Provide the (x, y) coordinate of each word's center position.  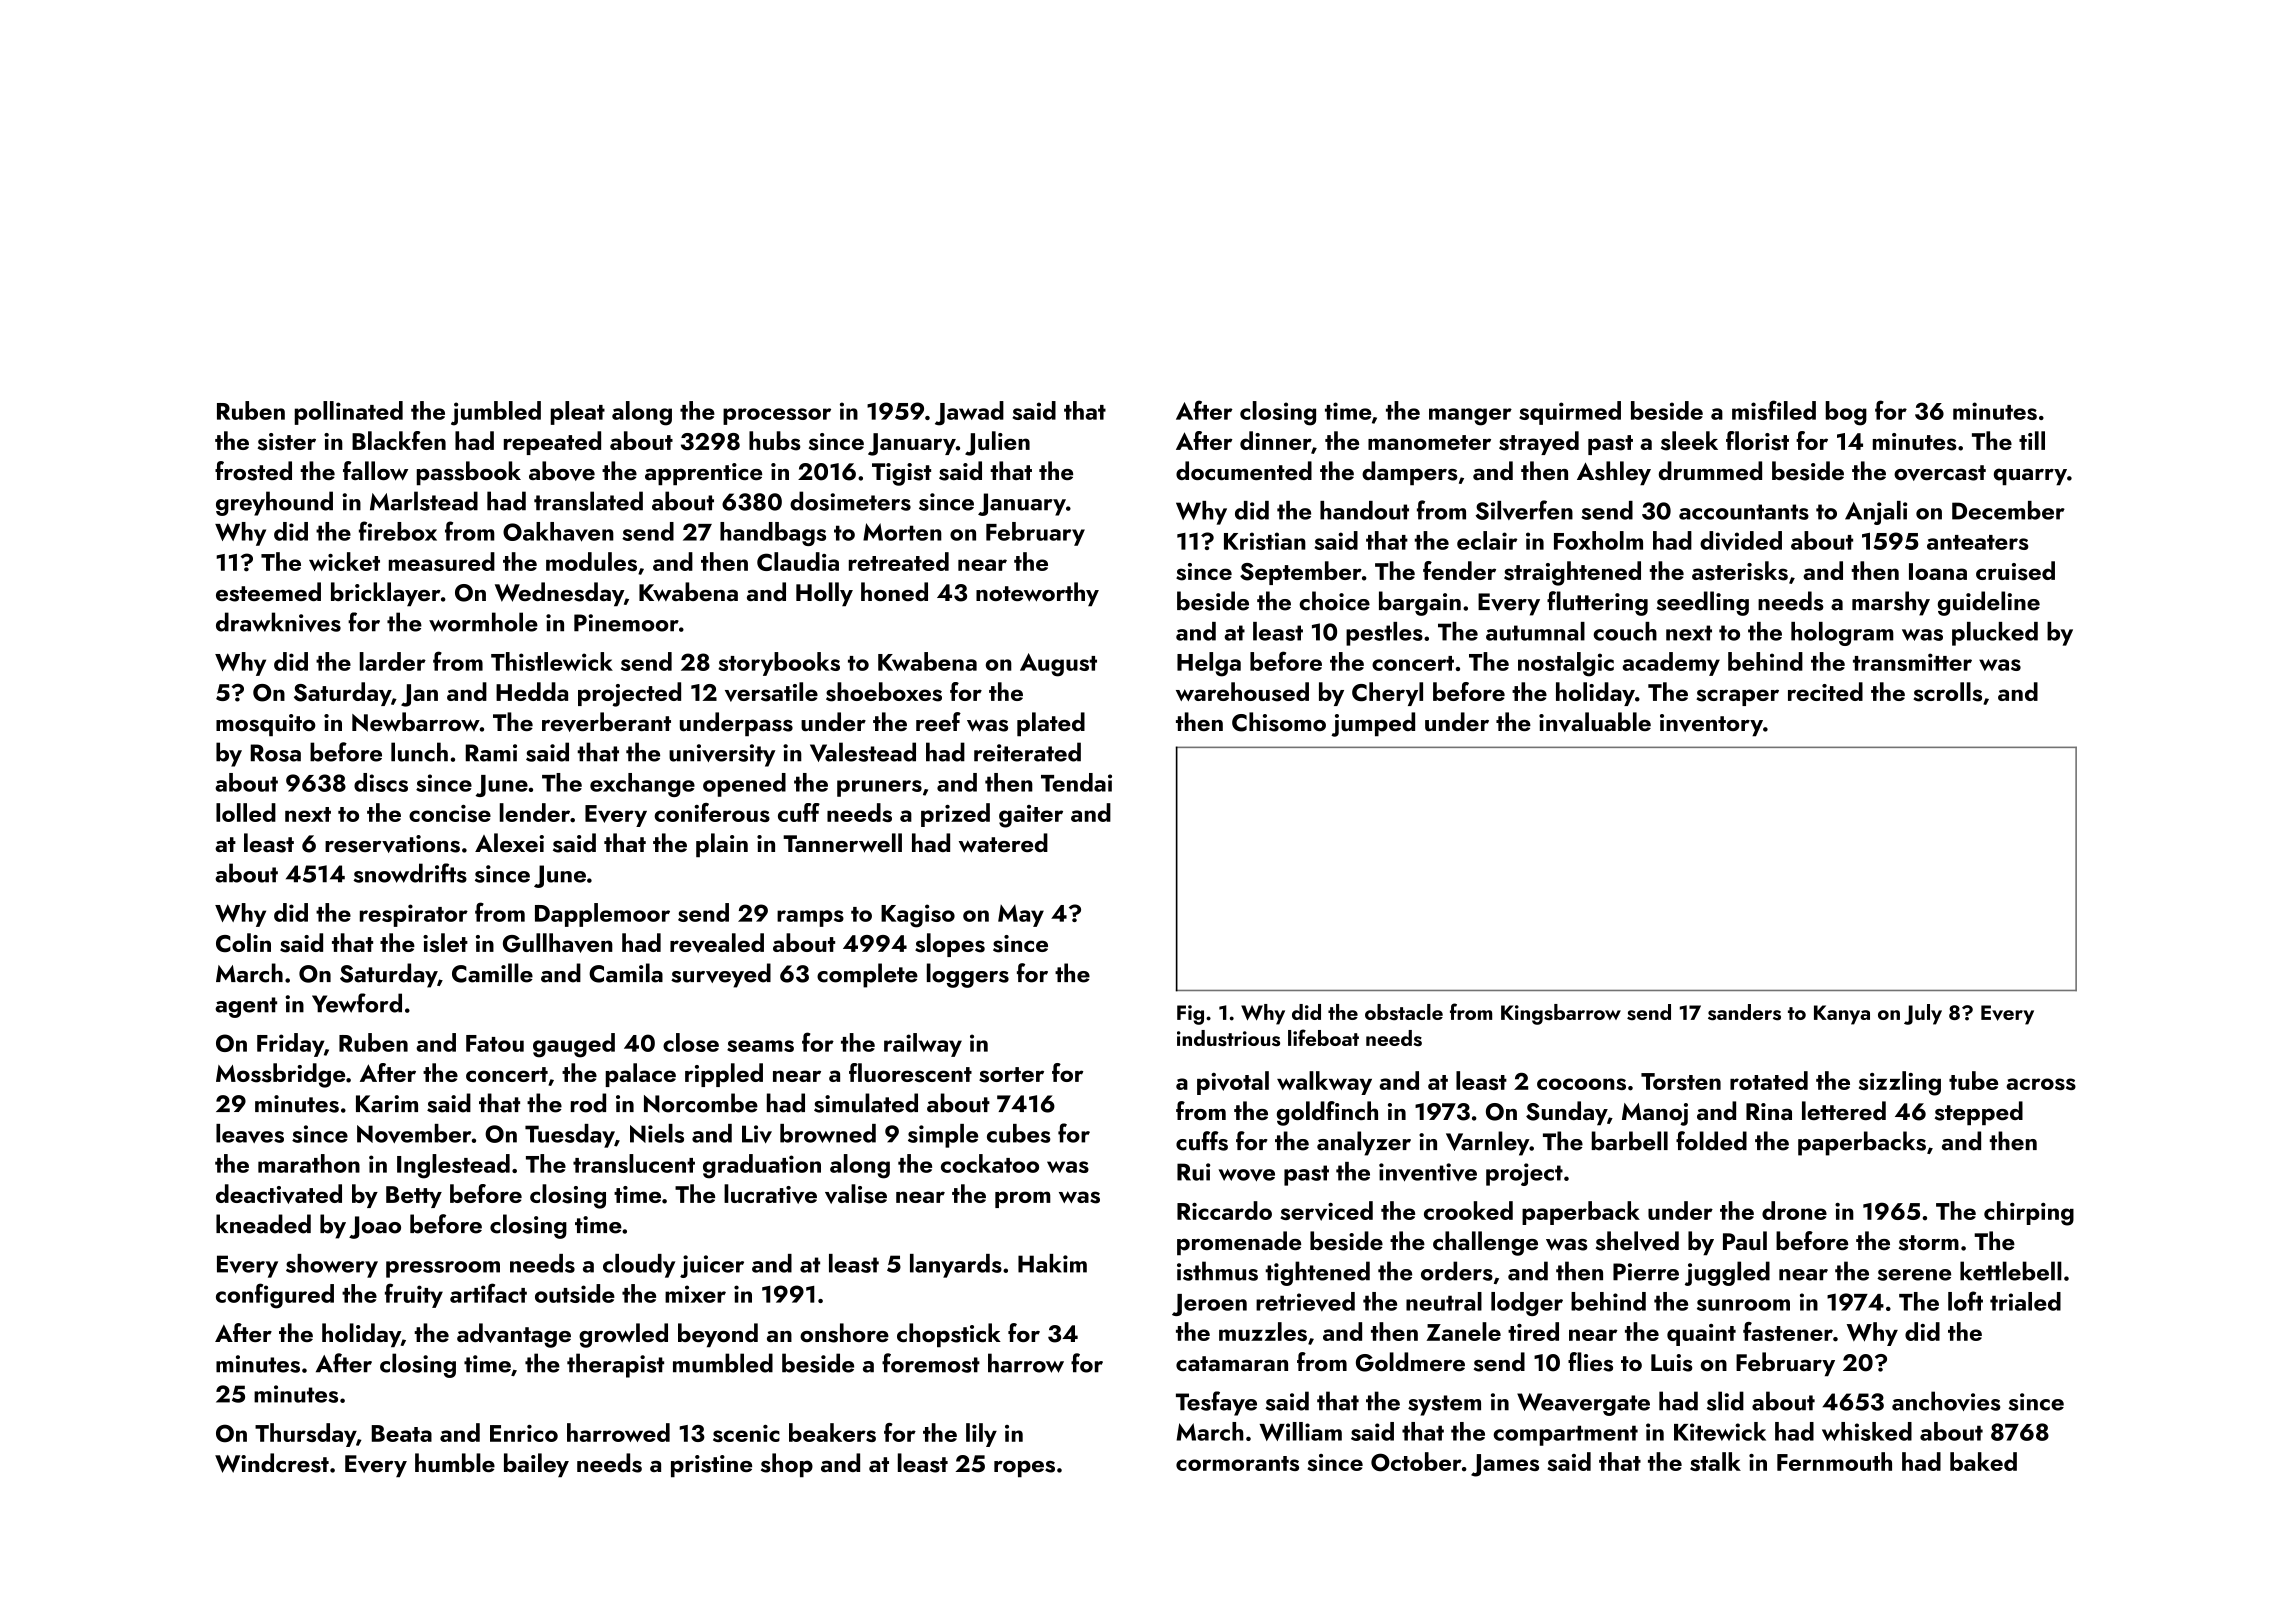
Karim (387, 1104)
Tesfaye (1216, 1403)
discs (381, 782)
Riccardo (1224, 1210)
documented (1244, 471)
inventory (1711, 725)
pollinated (349, 413)
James (1505, 1465)
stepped (1979, 1113)
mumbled (723, 1363)
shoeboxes (884, 692)
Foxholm (1598, 540)
